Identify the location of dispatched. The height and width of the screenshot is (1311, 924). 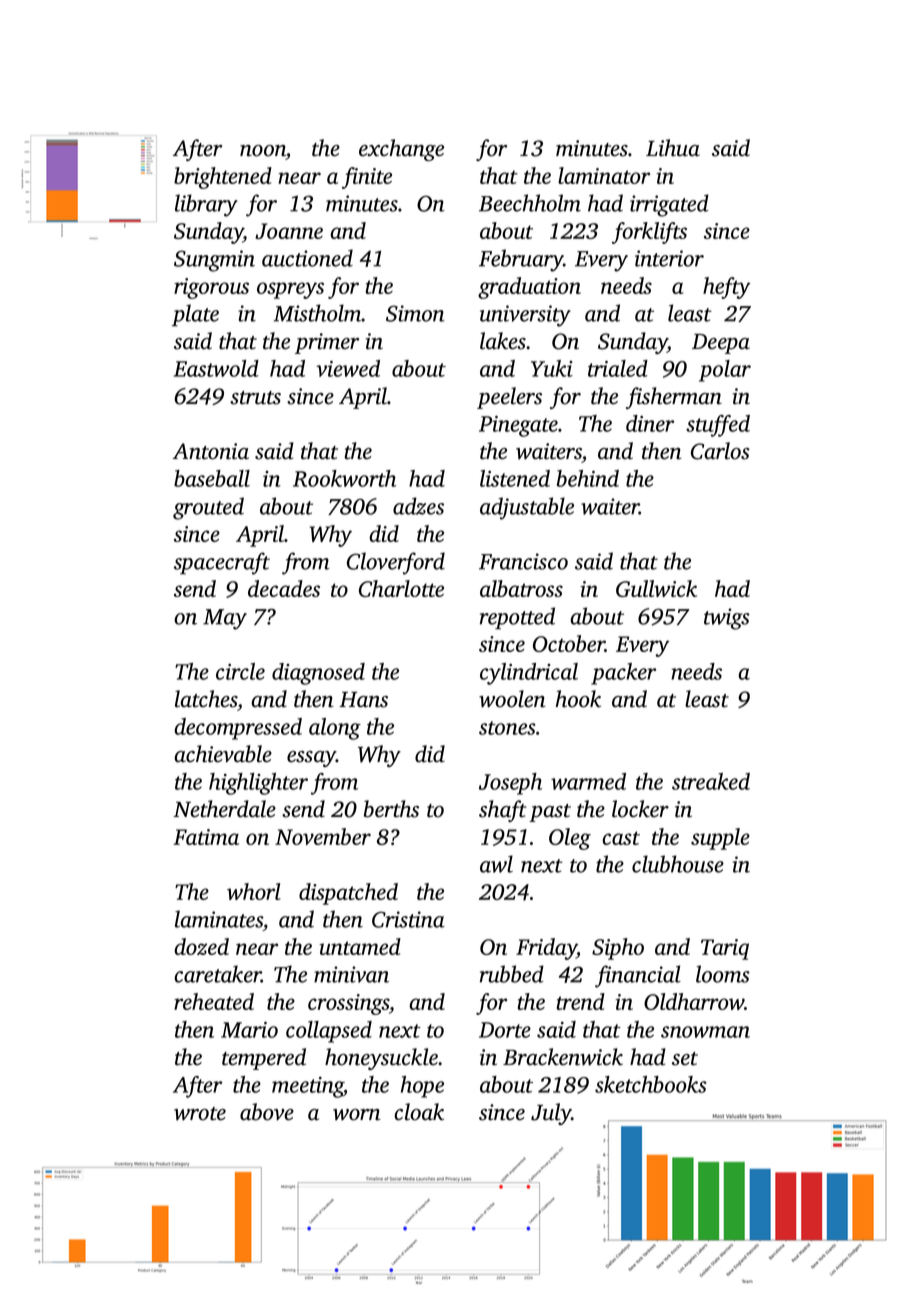
(348, 894).
